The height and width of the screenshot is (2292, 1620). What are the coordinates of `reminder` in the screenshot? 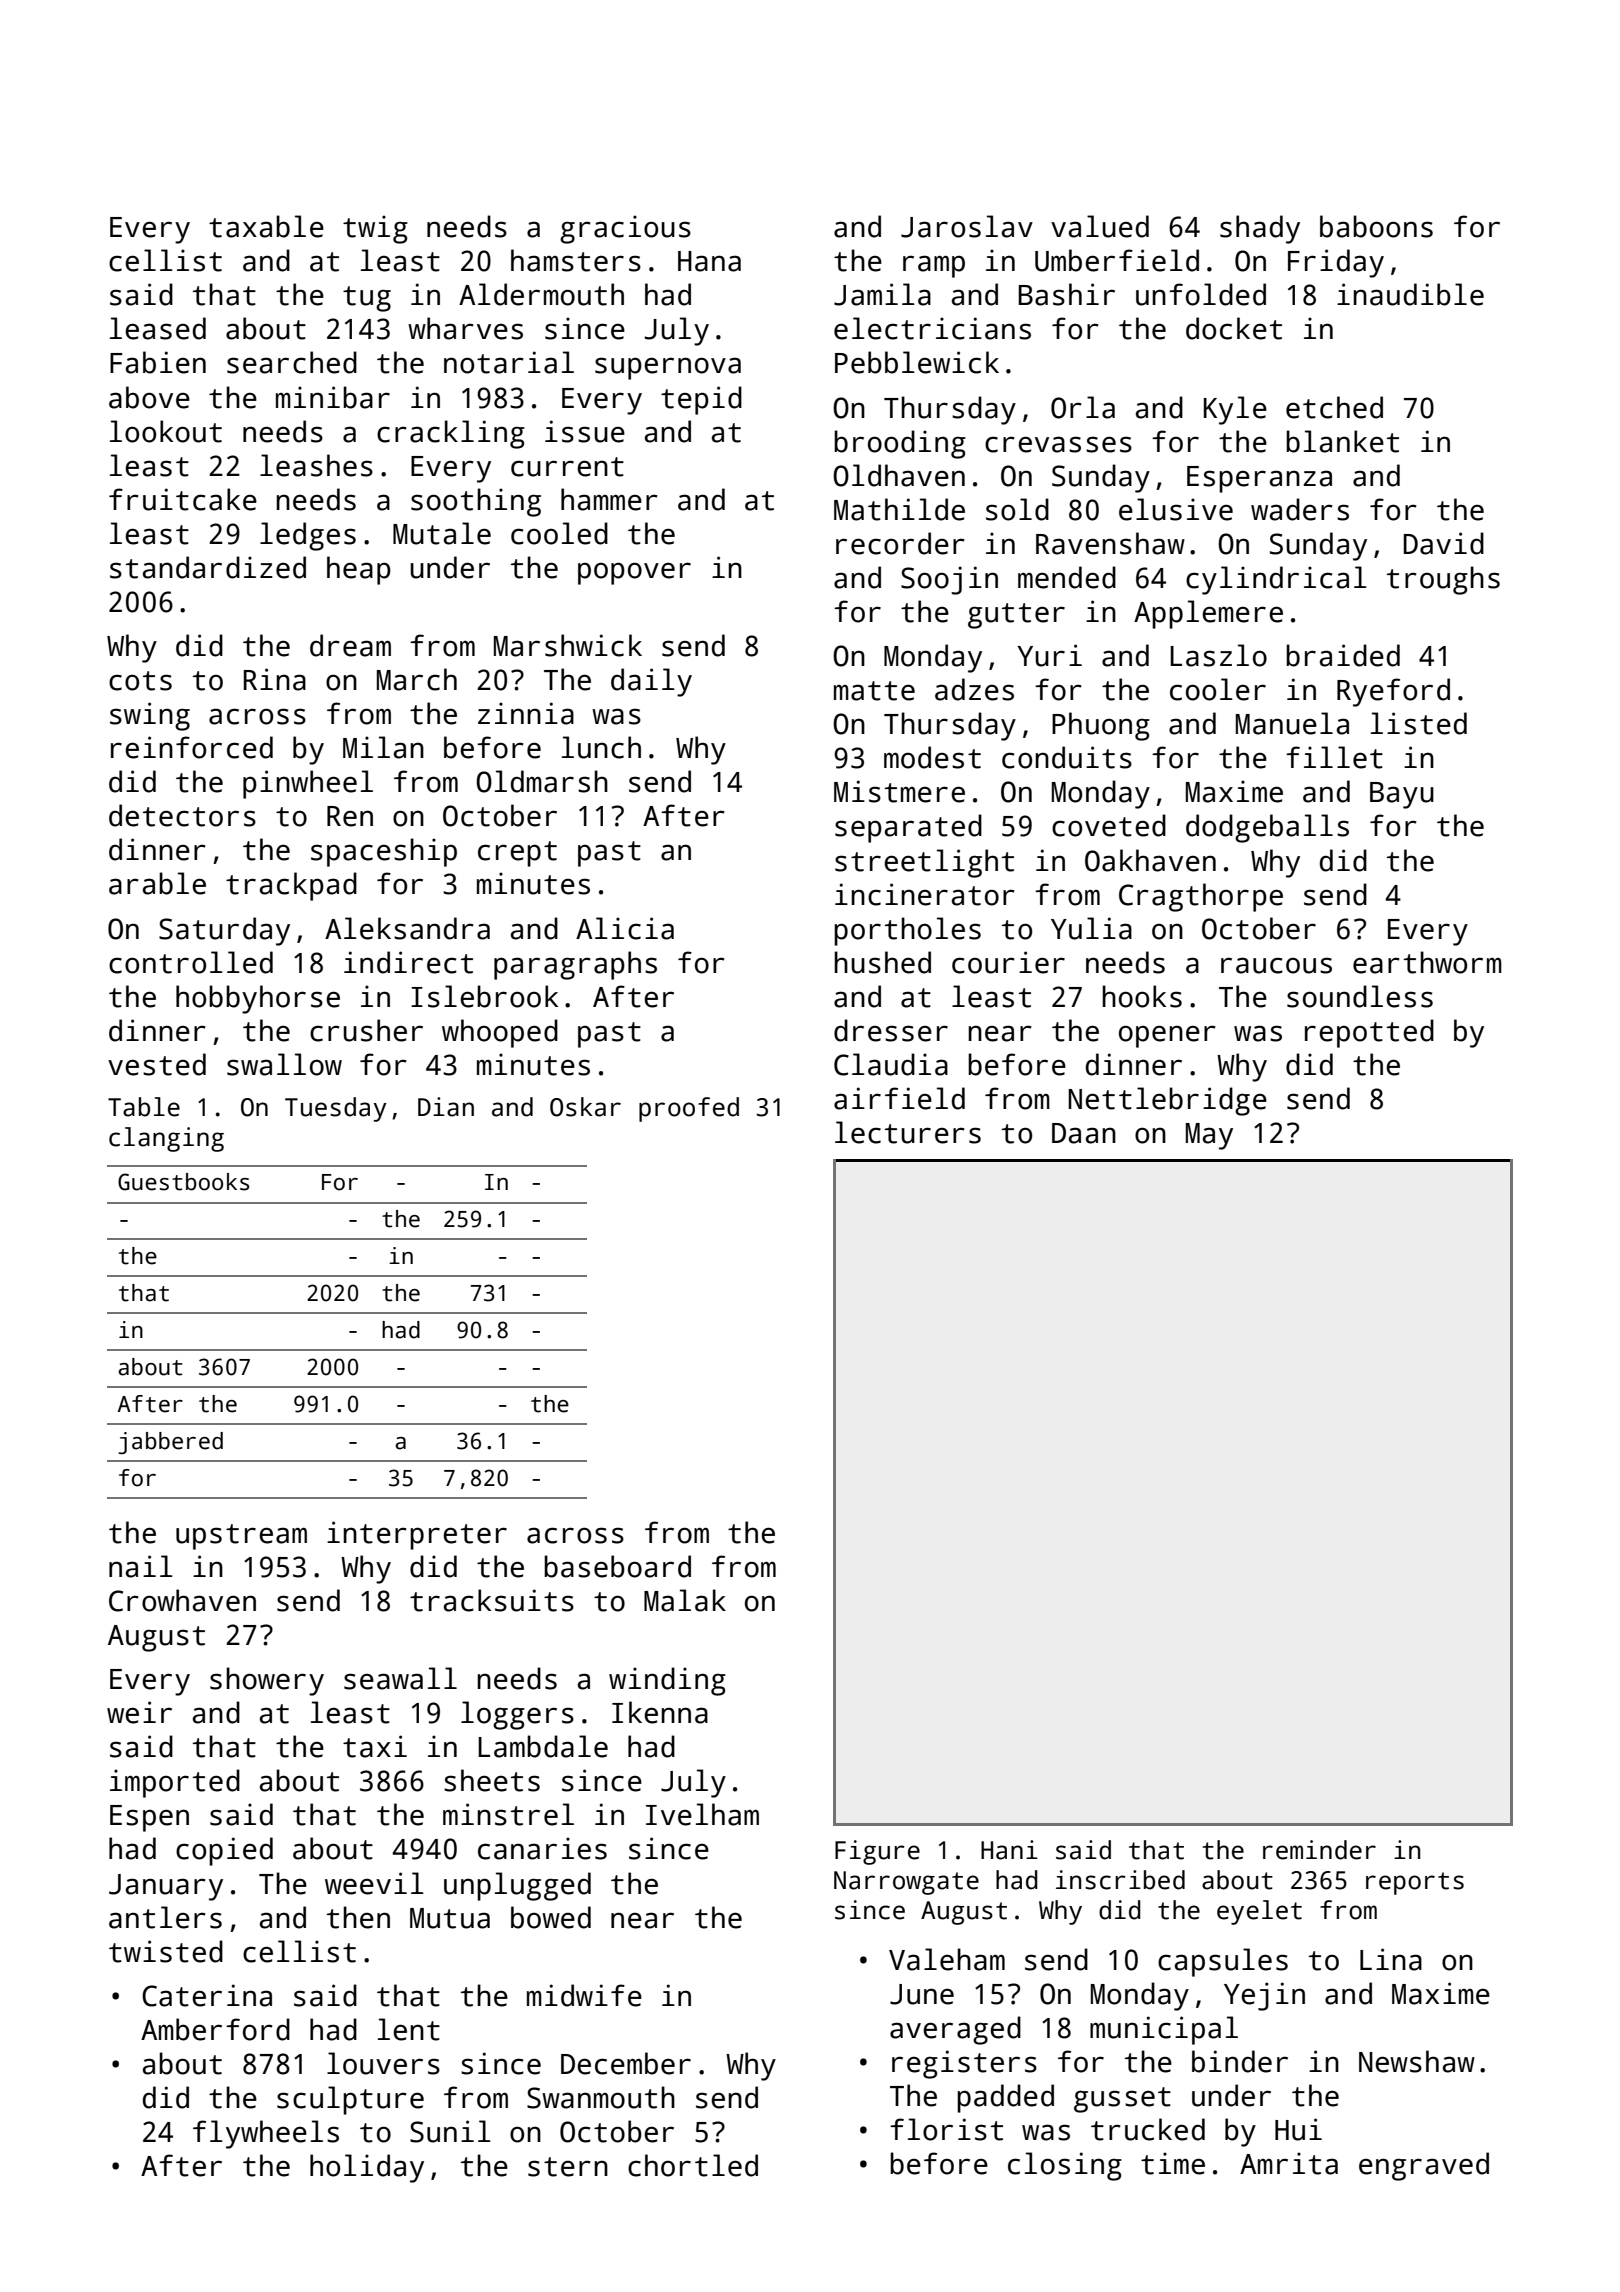 It's located at (1319, 1850).
